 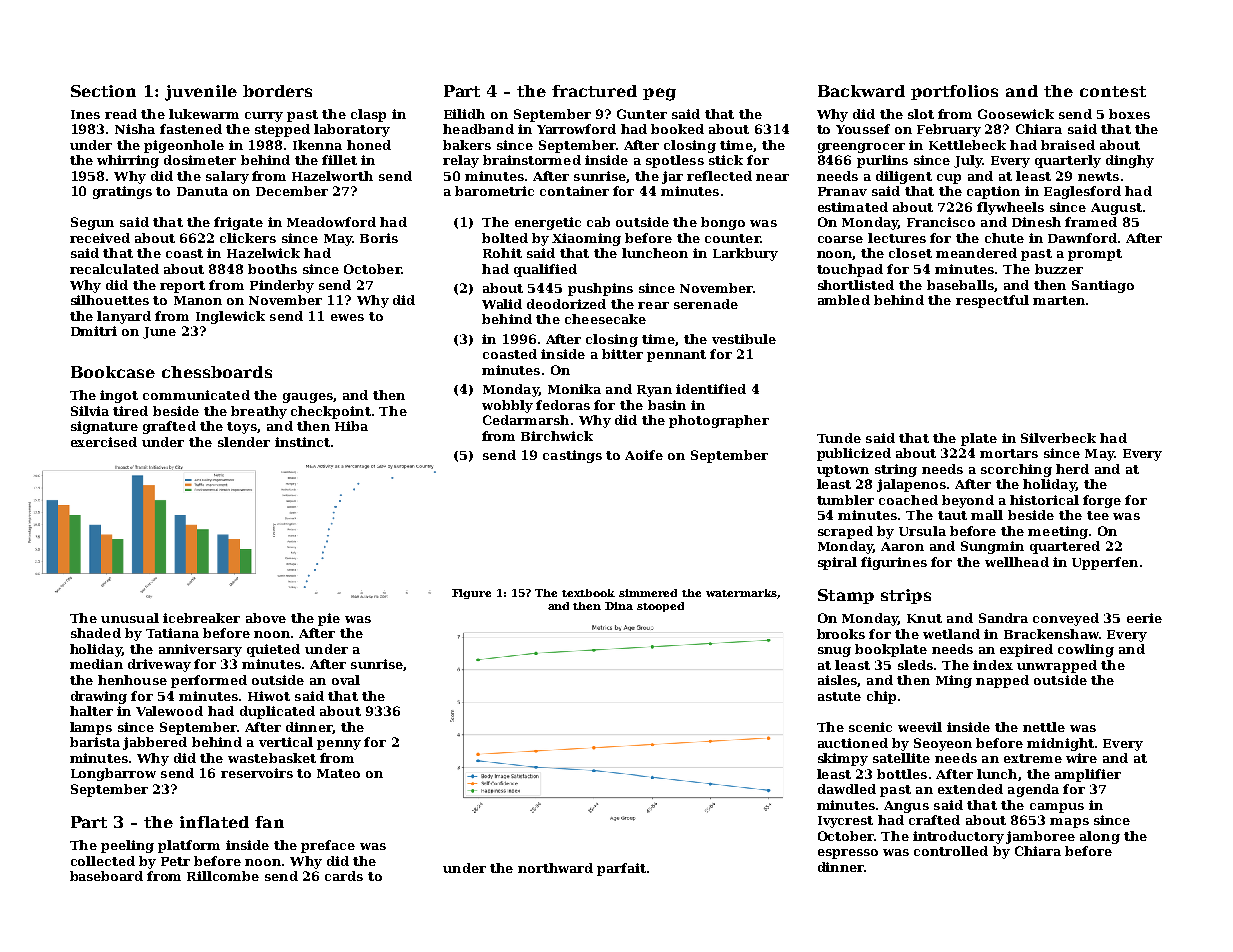 What do you see at coordinates (1103, 286) in the screenshot?
I see `Santiago` at bounding box center [1103, 286].
